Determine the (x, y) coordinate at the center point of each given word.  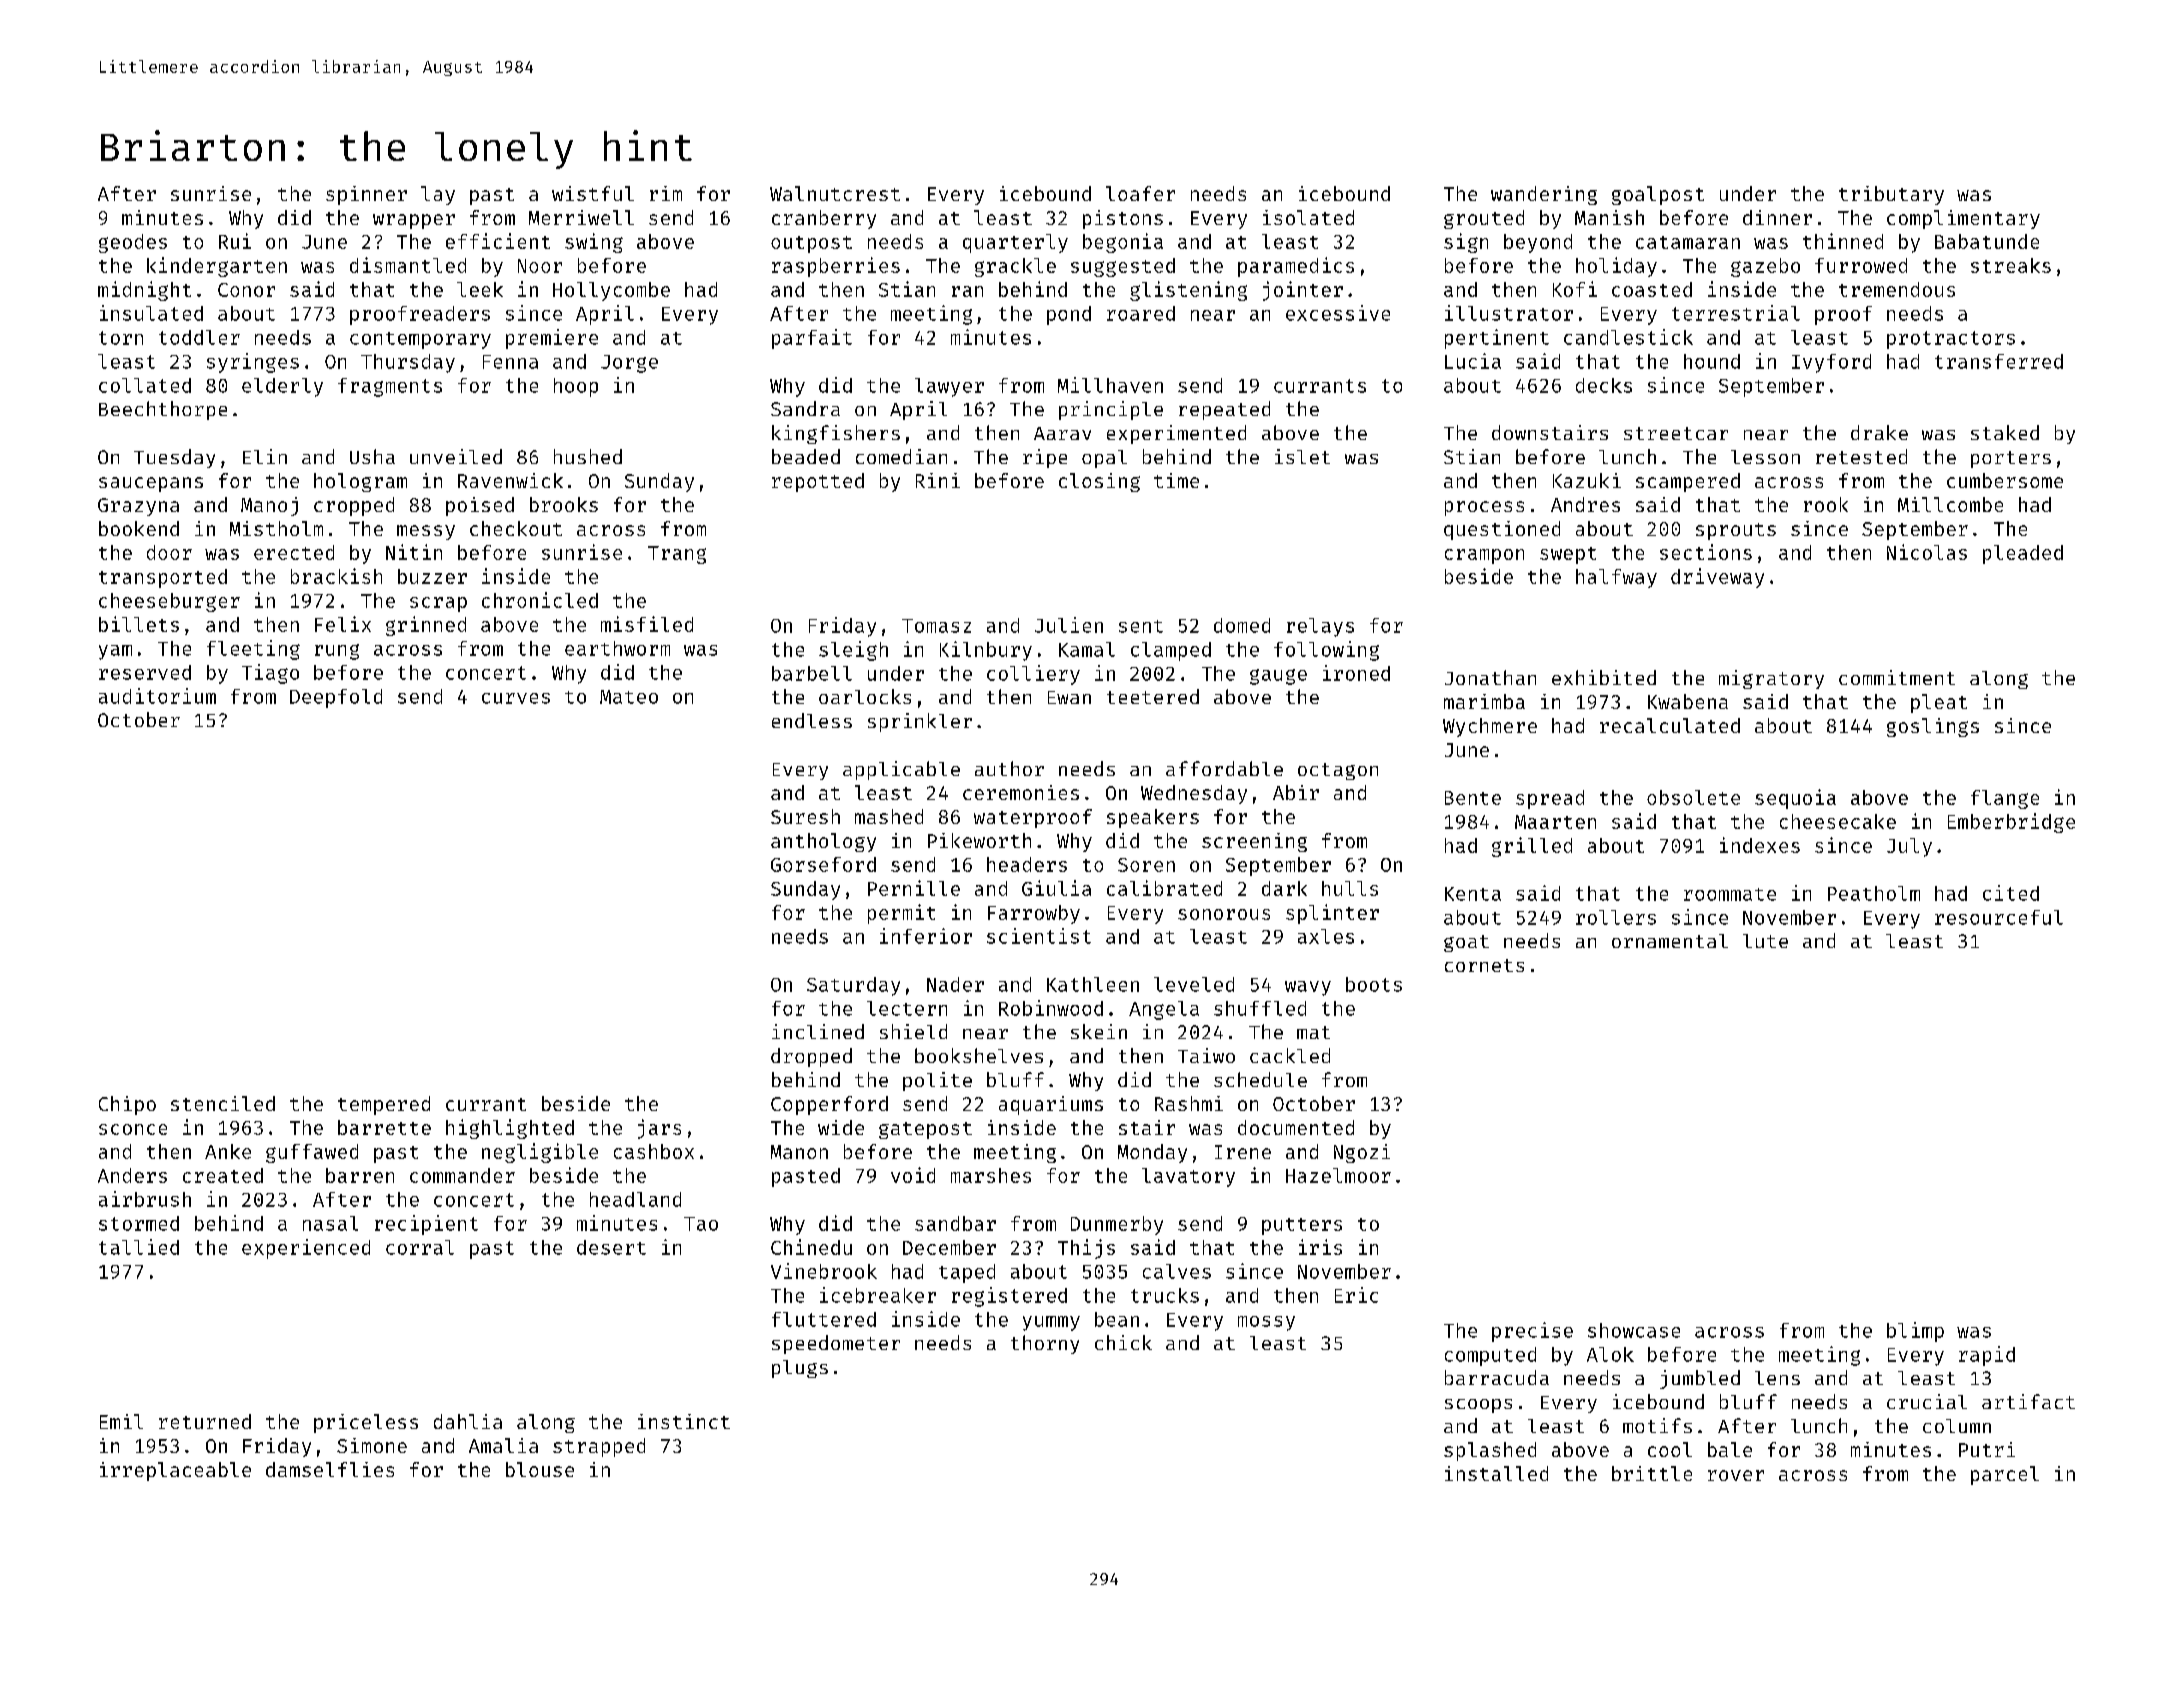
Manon (799, 1152)
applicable (901, 770)
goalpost (1658, 195)
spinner (366, 195)
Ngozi (1362, 1153)
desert (611, 1247)
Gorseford (823, 864)
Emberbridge (2011, 823)
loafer (1140, 193)
